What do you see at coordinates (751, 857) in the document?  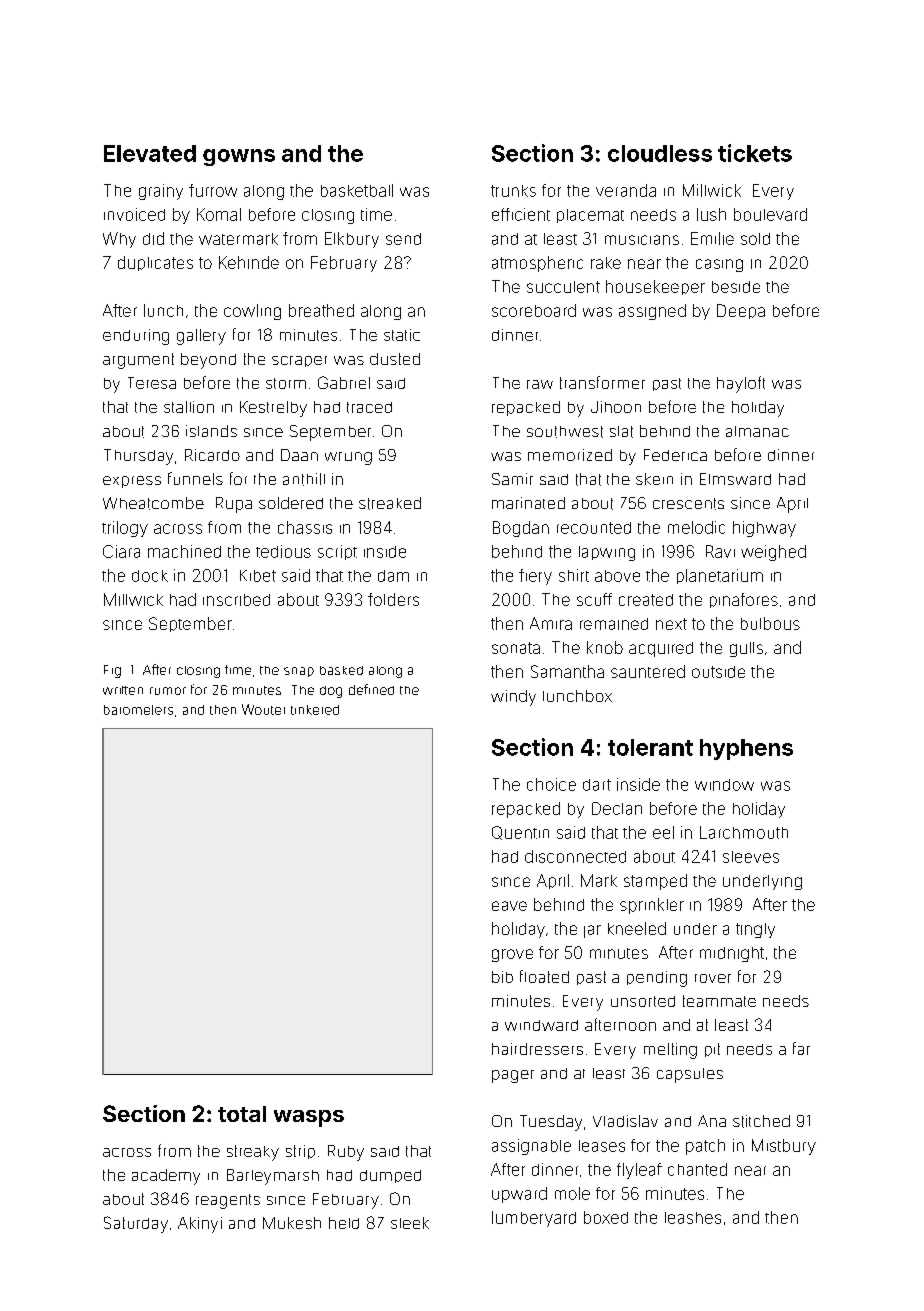 I see `sleeves` at bounding box center [751, 857].
